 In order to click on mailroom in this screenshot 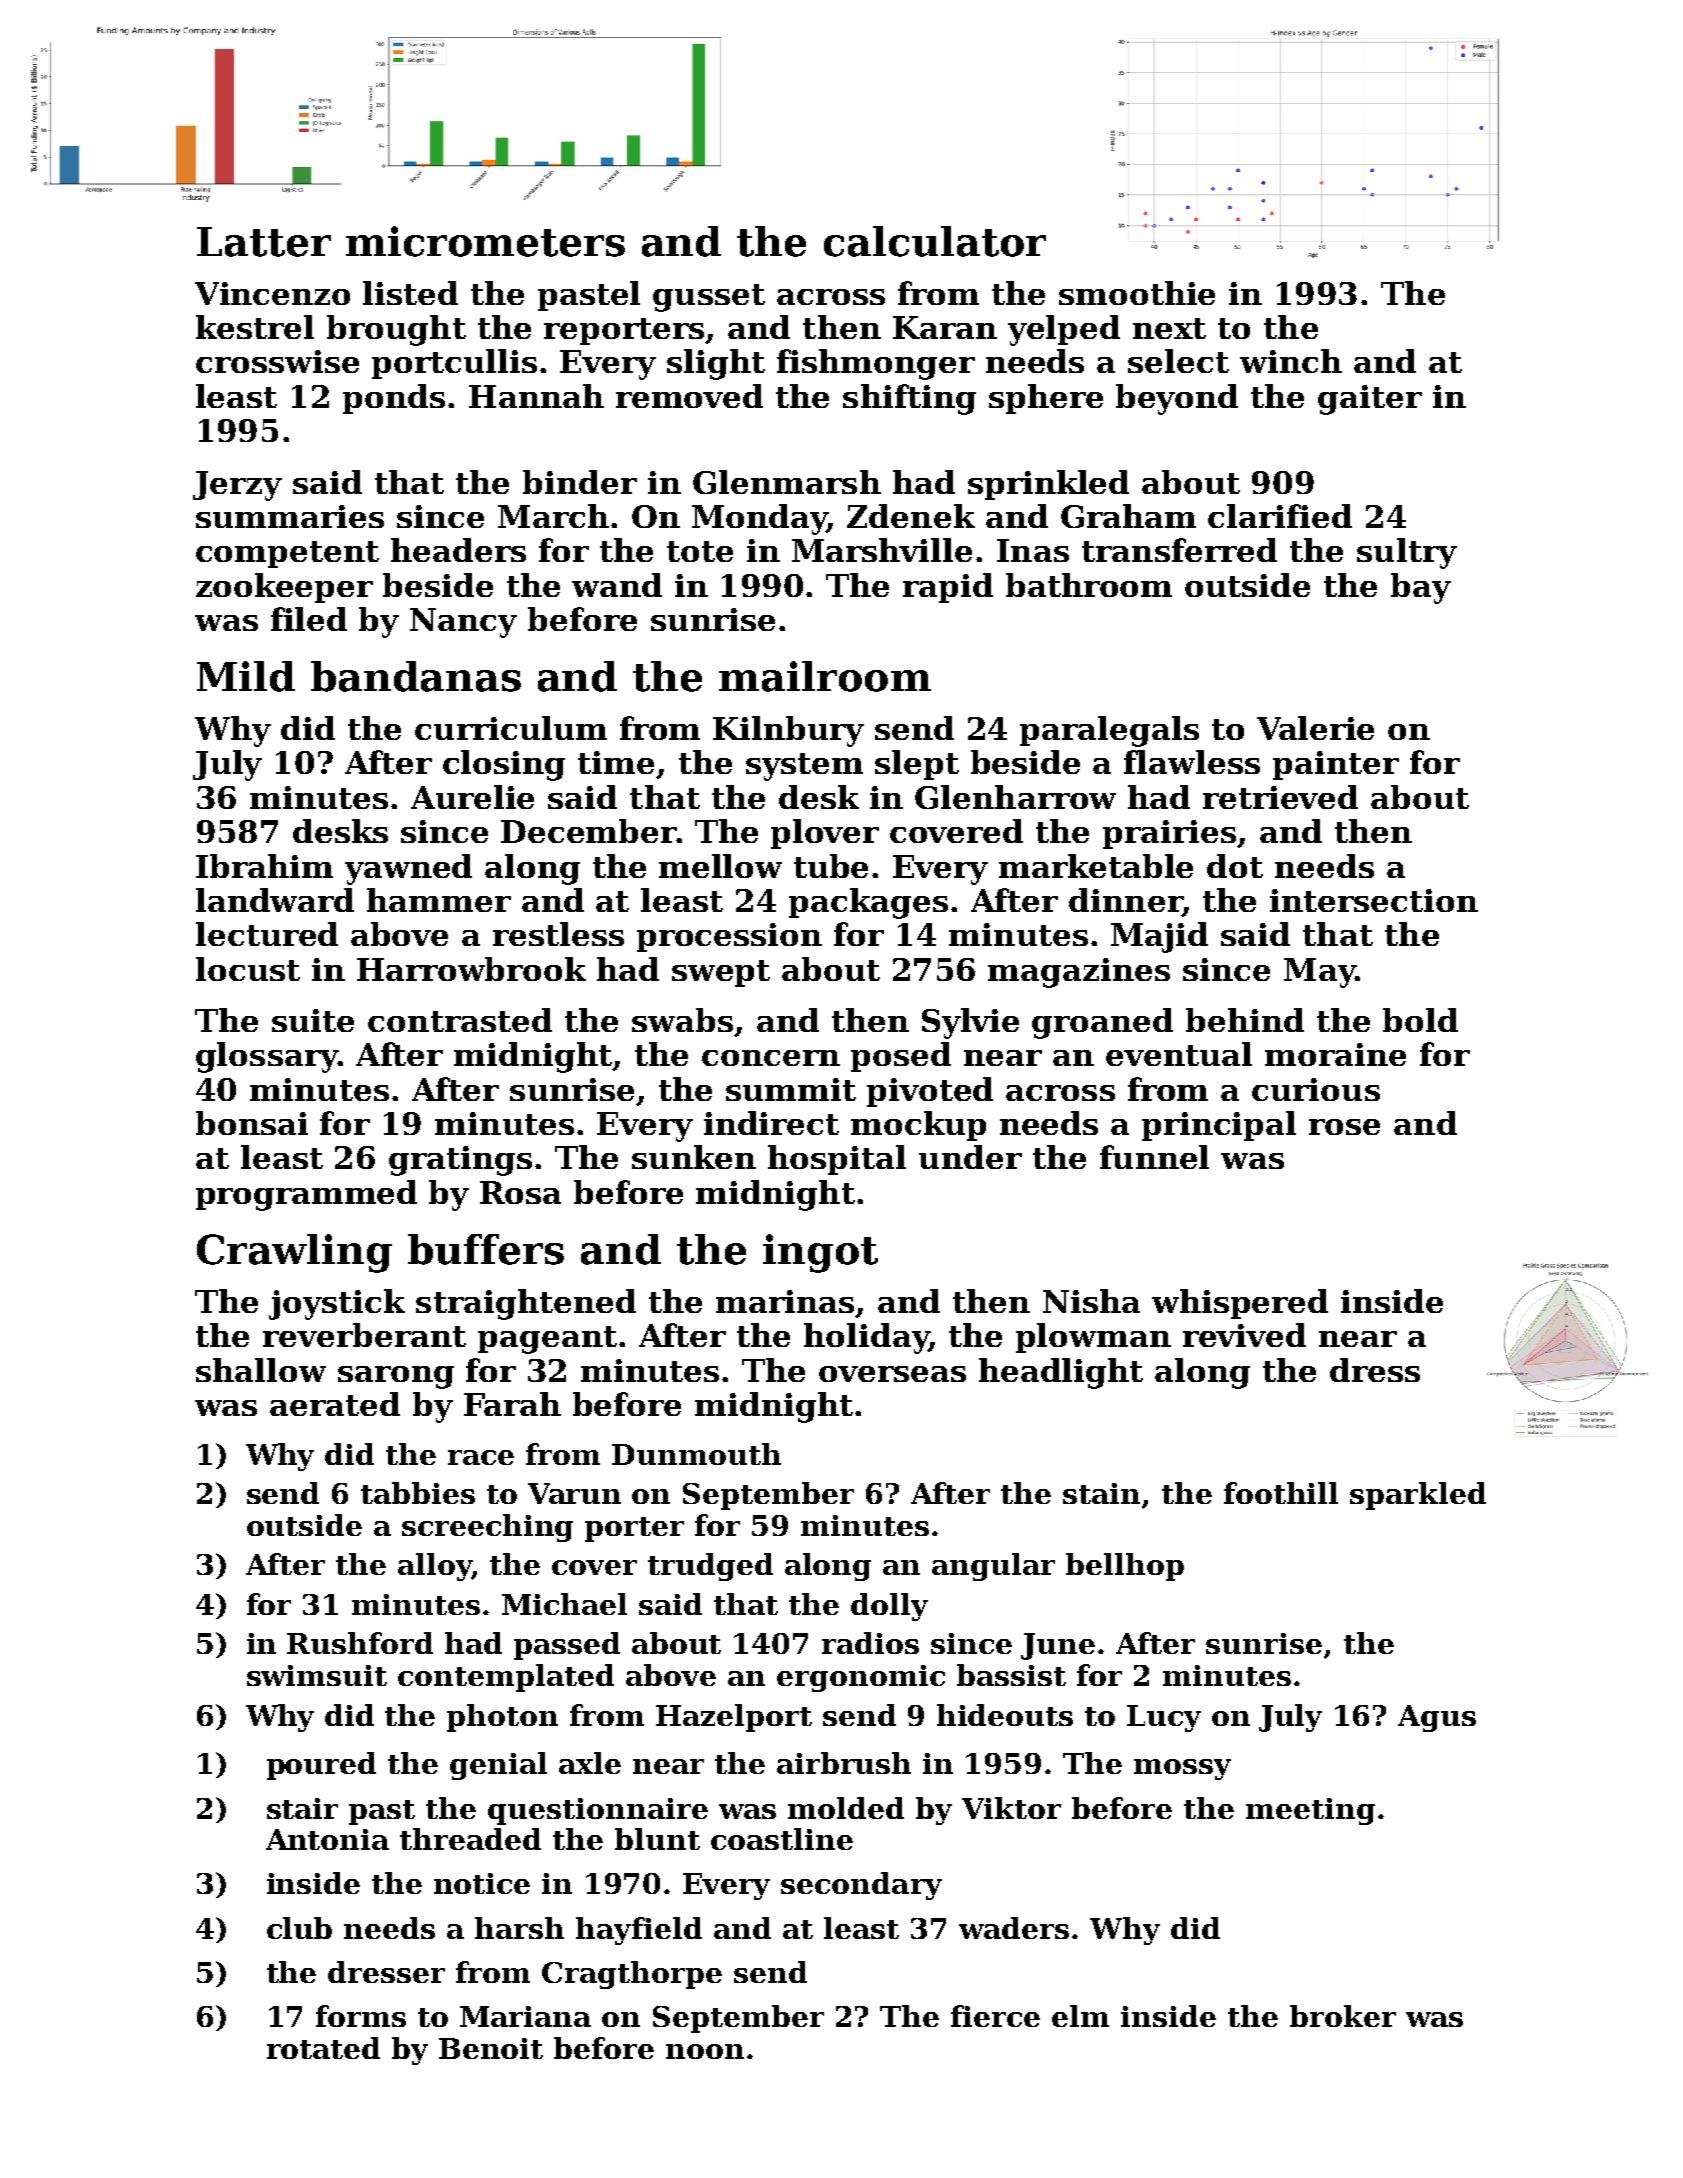, I will do `click(825, 676)`.
